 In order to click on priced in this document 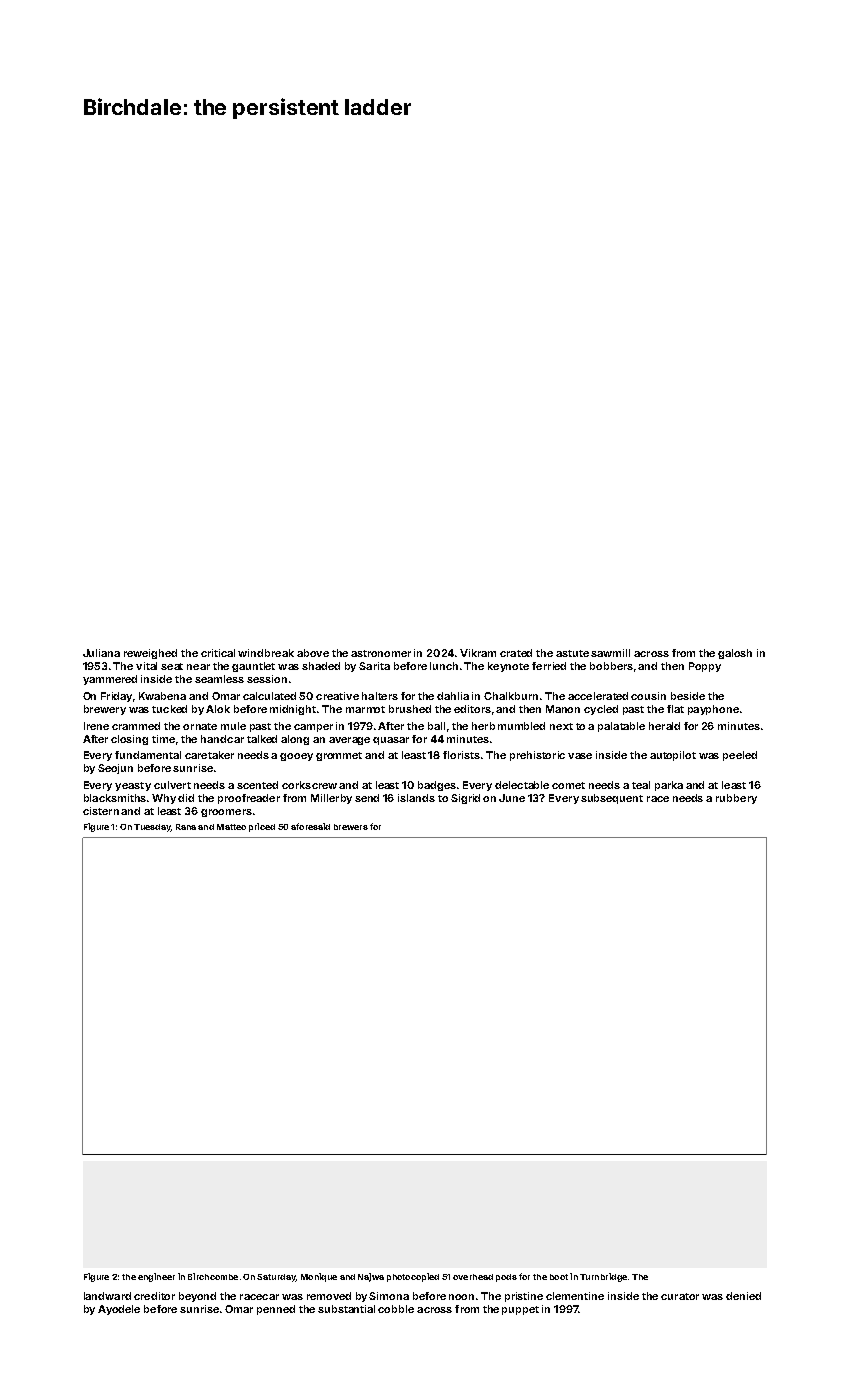, I will do `click(262, 827)`.
